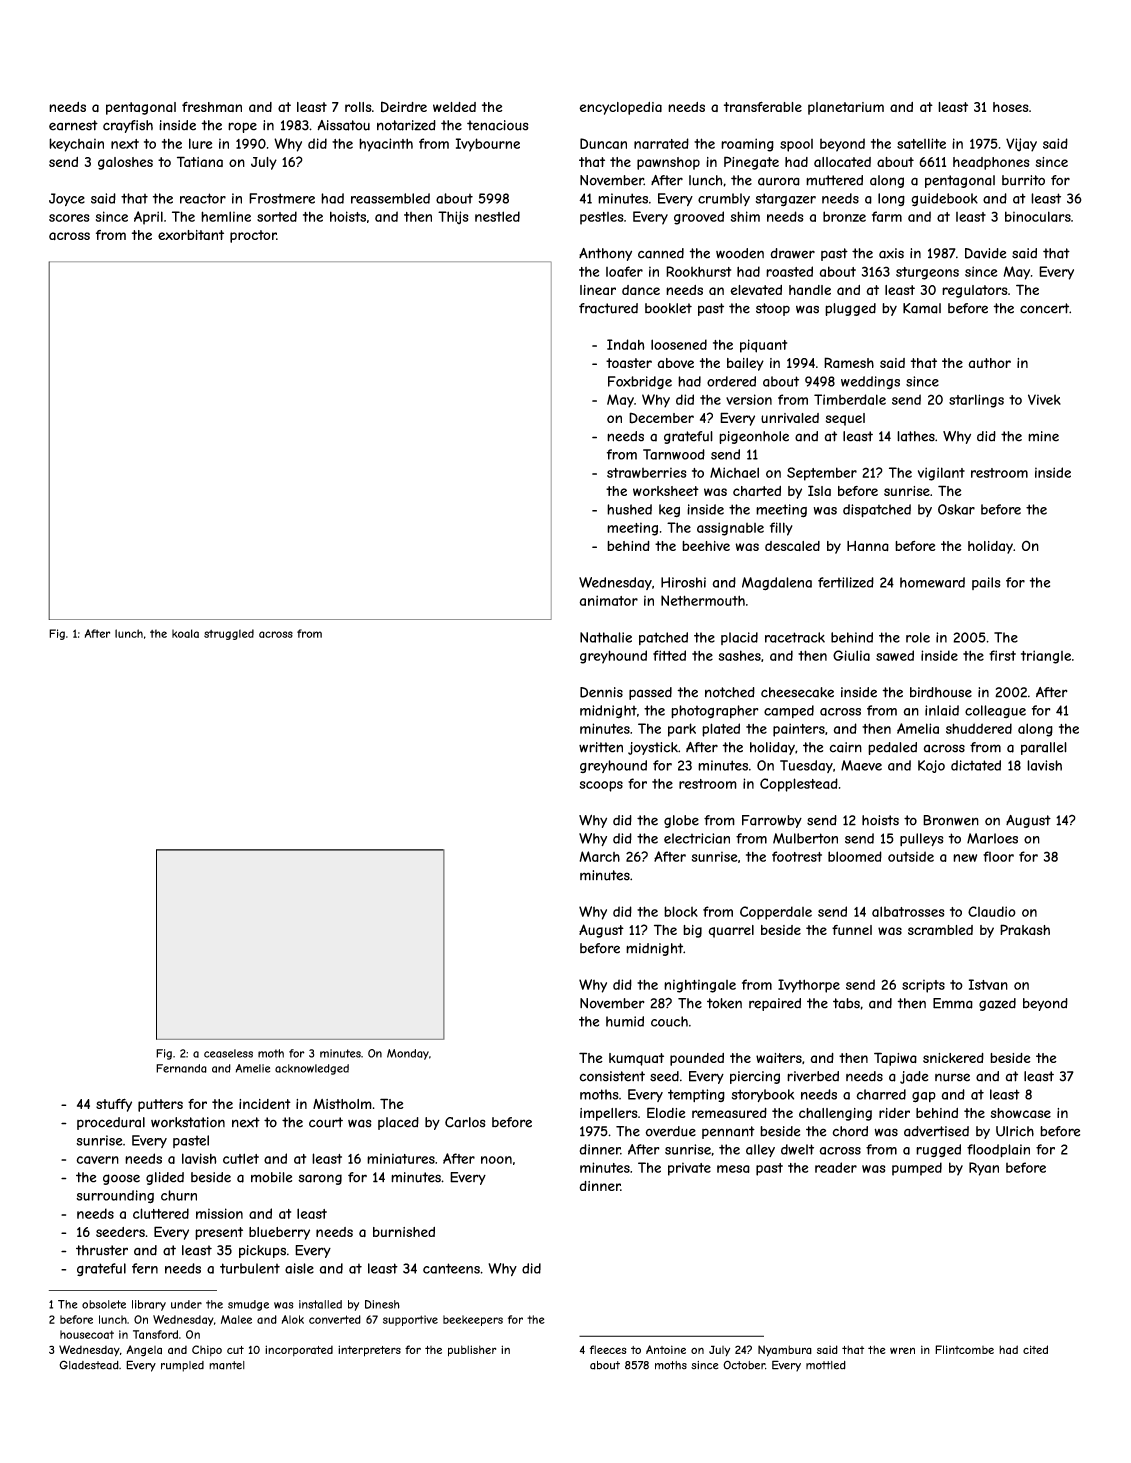 This page has height=1463, width=1131. Describe the element at coordinates (647, 472) in the page. I see `strawberries` at that location.
